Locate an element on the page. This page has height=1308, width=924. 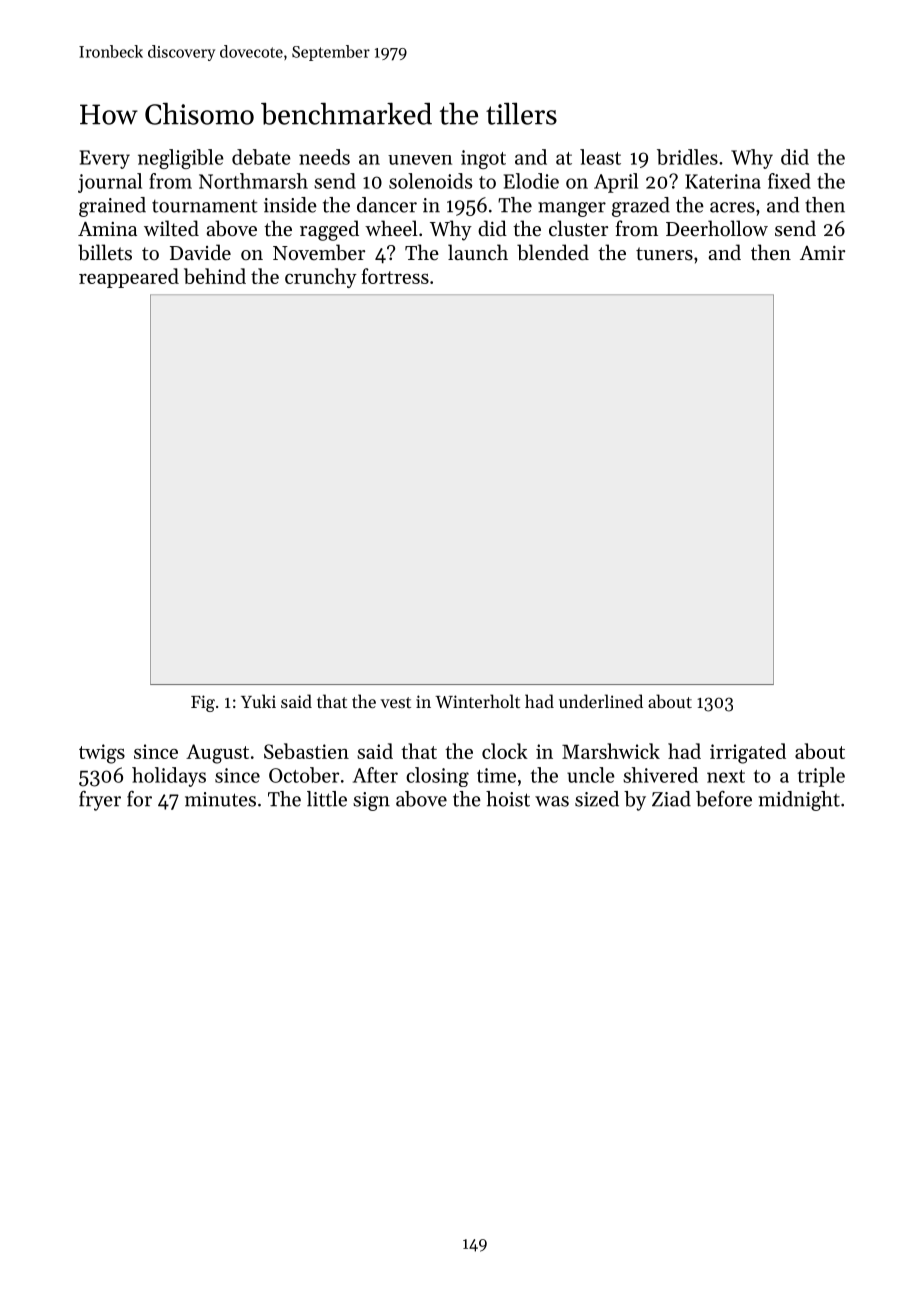
Amir is located at coordinates (822, 253).
